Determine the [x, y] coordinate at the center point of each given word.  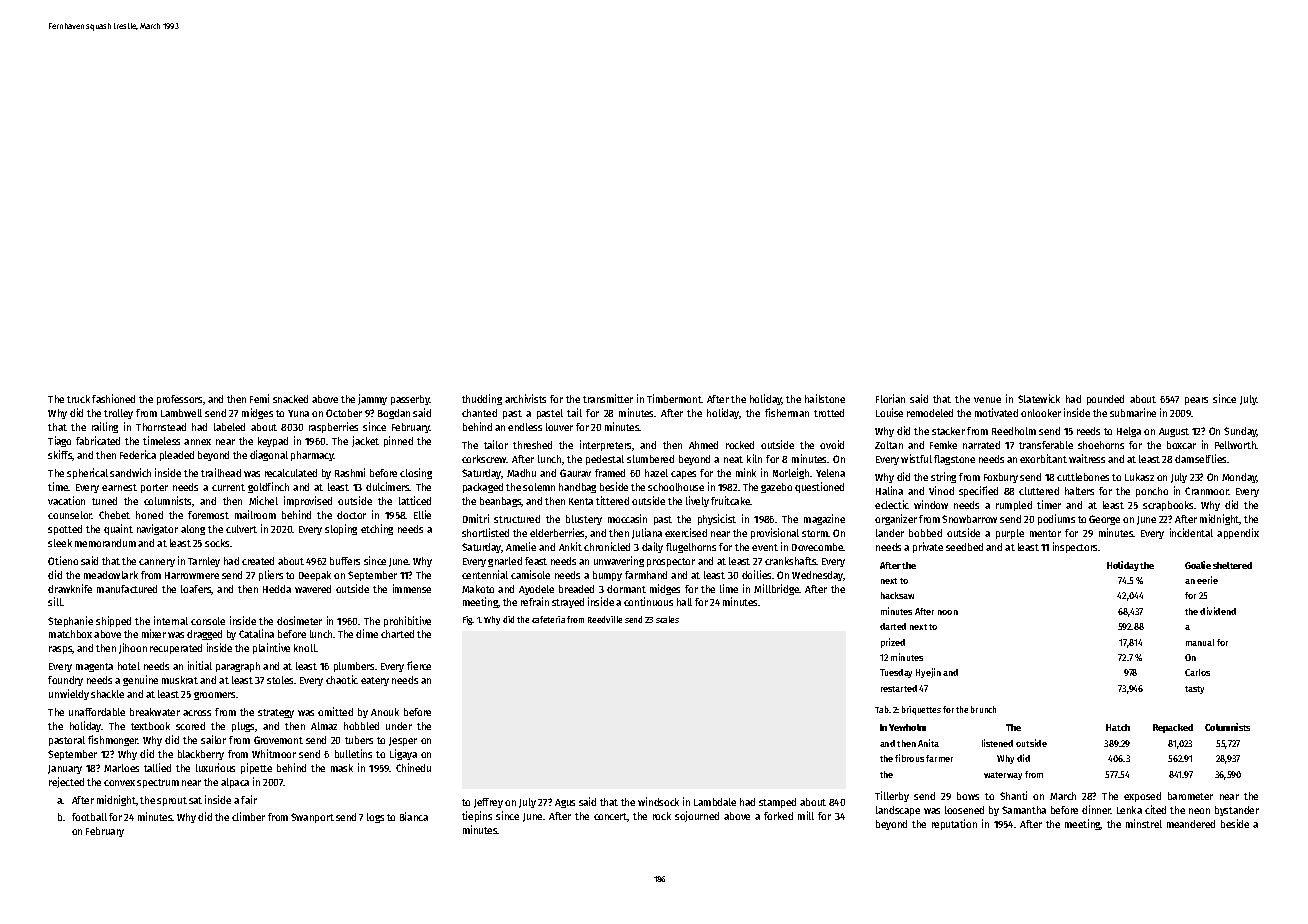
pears [1196, 401]
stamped [777, 803]
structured [517, 519]
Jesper [403, 741]
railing [105, 427]
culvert [241, 529]
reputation [954, 824]
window [931, 504]
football [89, 817]
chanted [479, 413]
